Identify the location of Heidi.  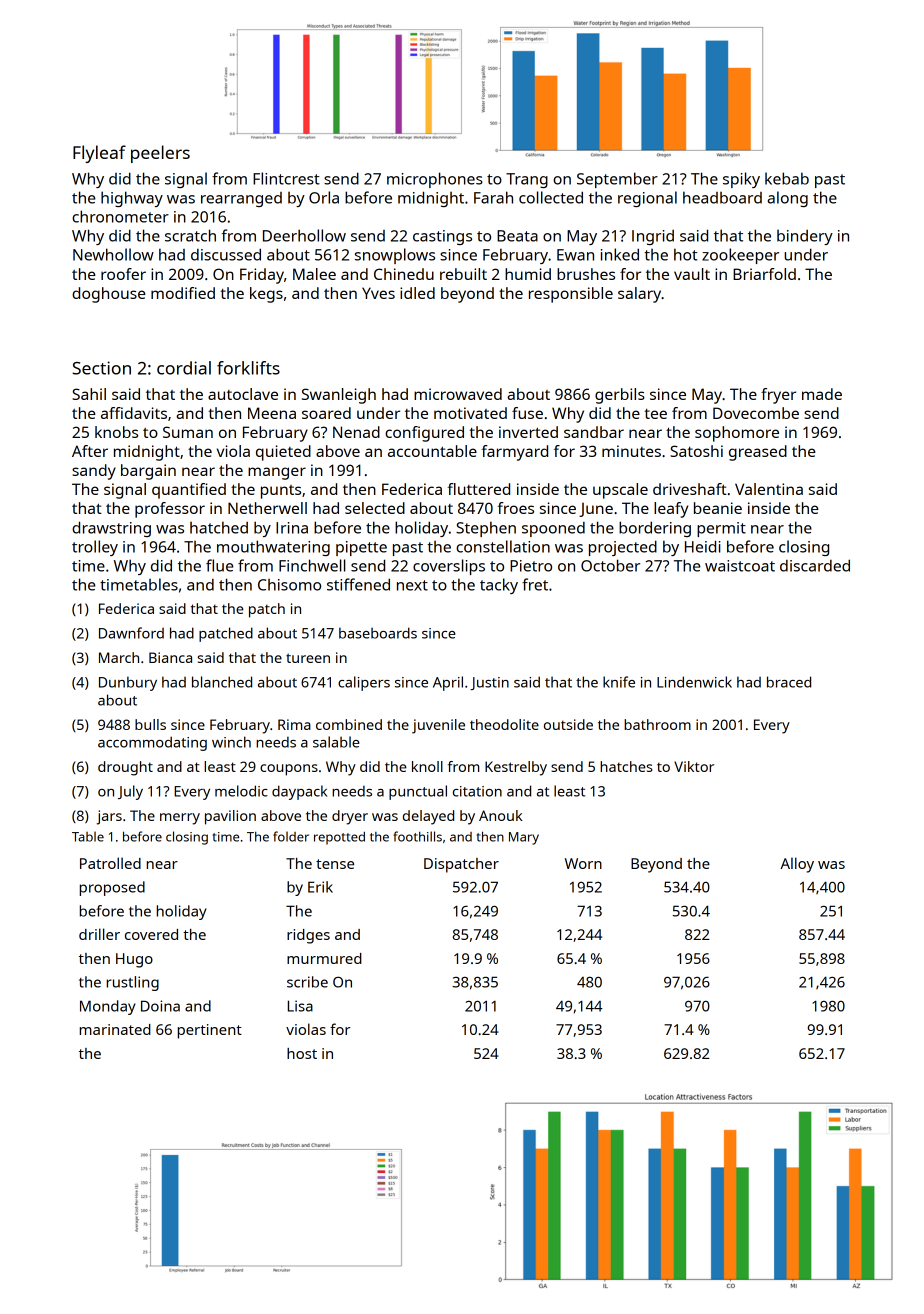
(703, 546).
